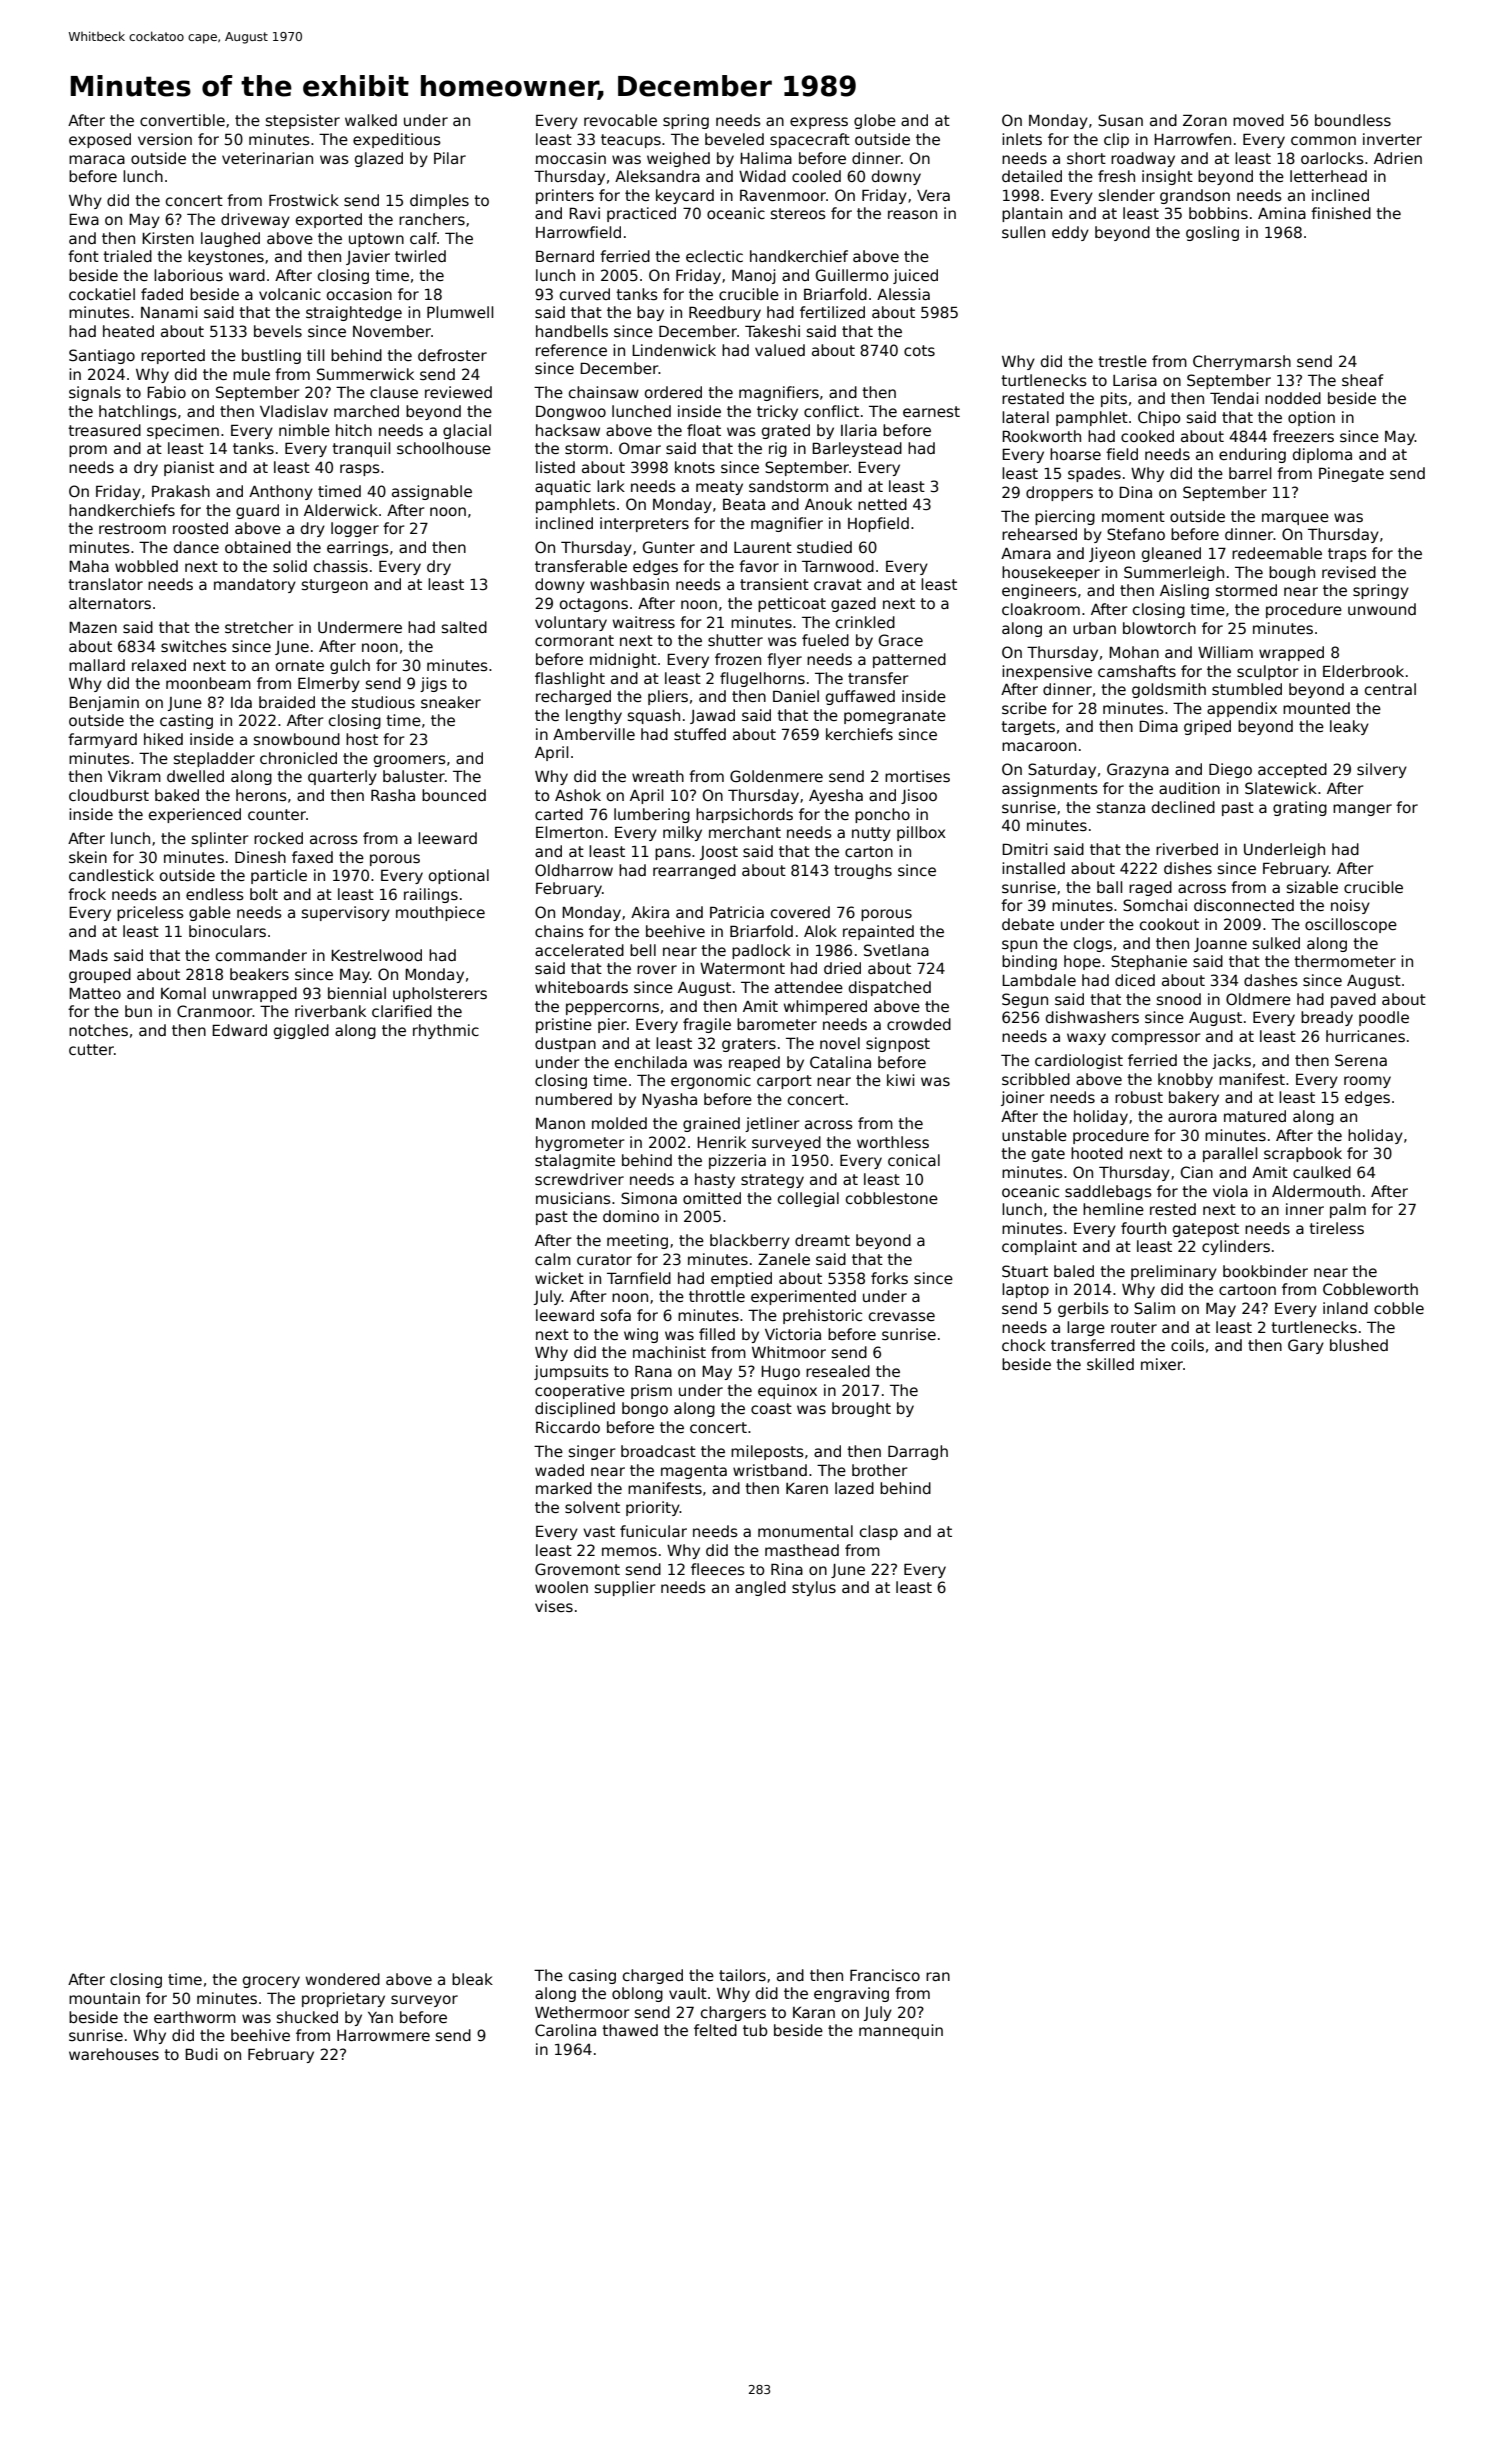 The height and width of the image is (2464, 1496). Describe the element at coordinates (1353, 120) in the image. I see `boundless` at that location.
